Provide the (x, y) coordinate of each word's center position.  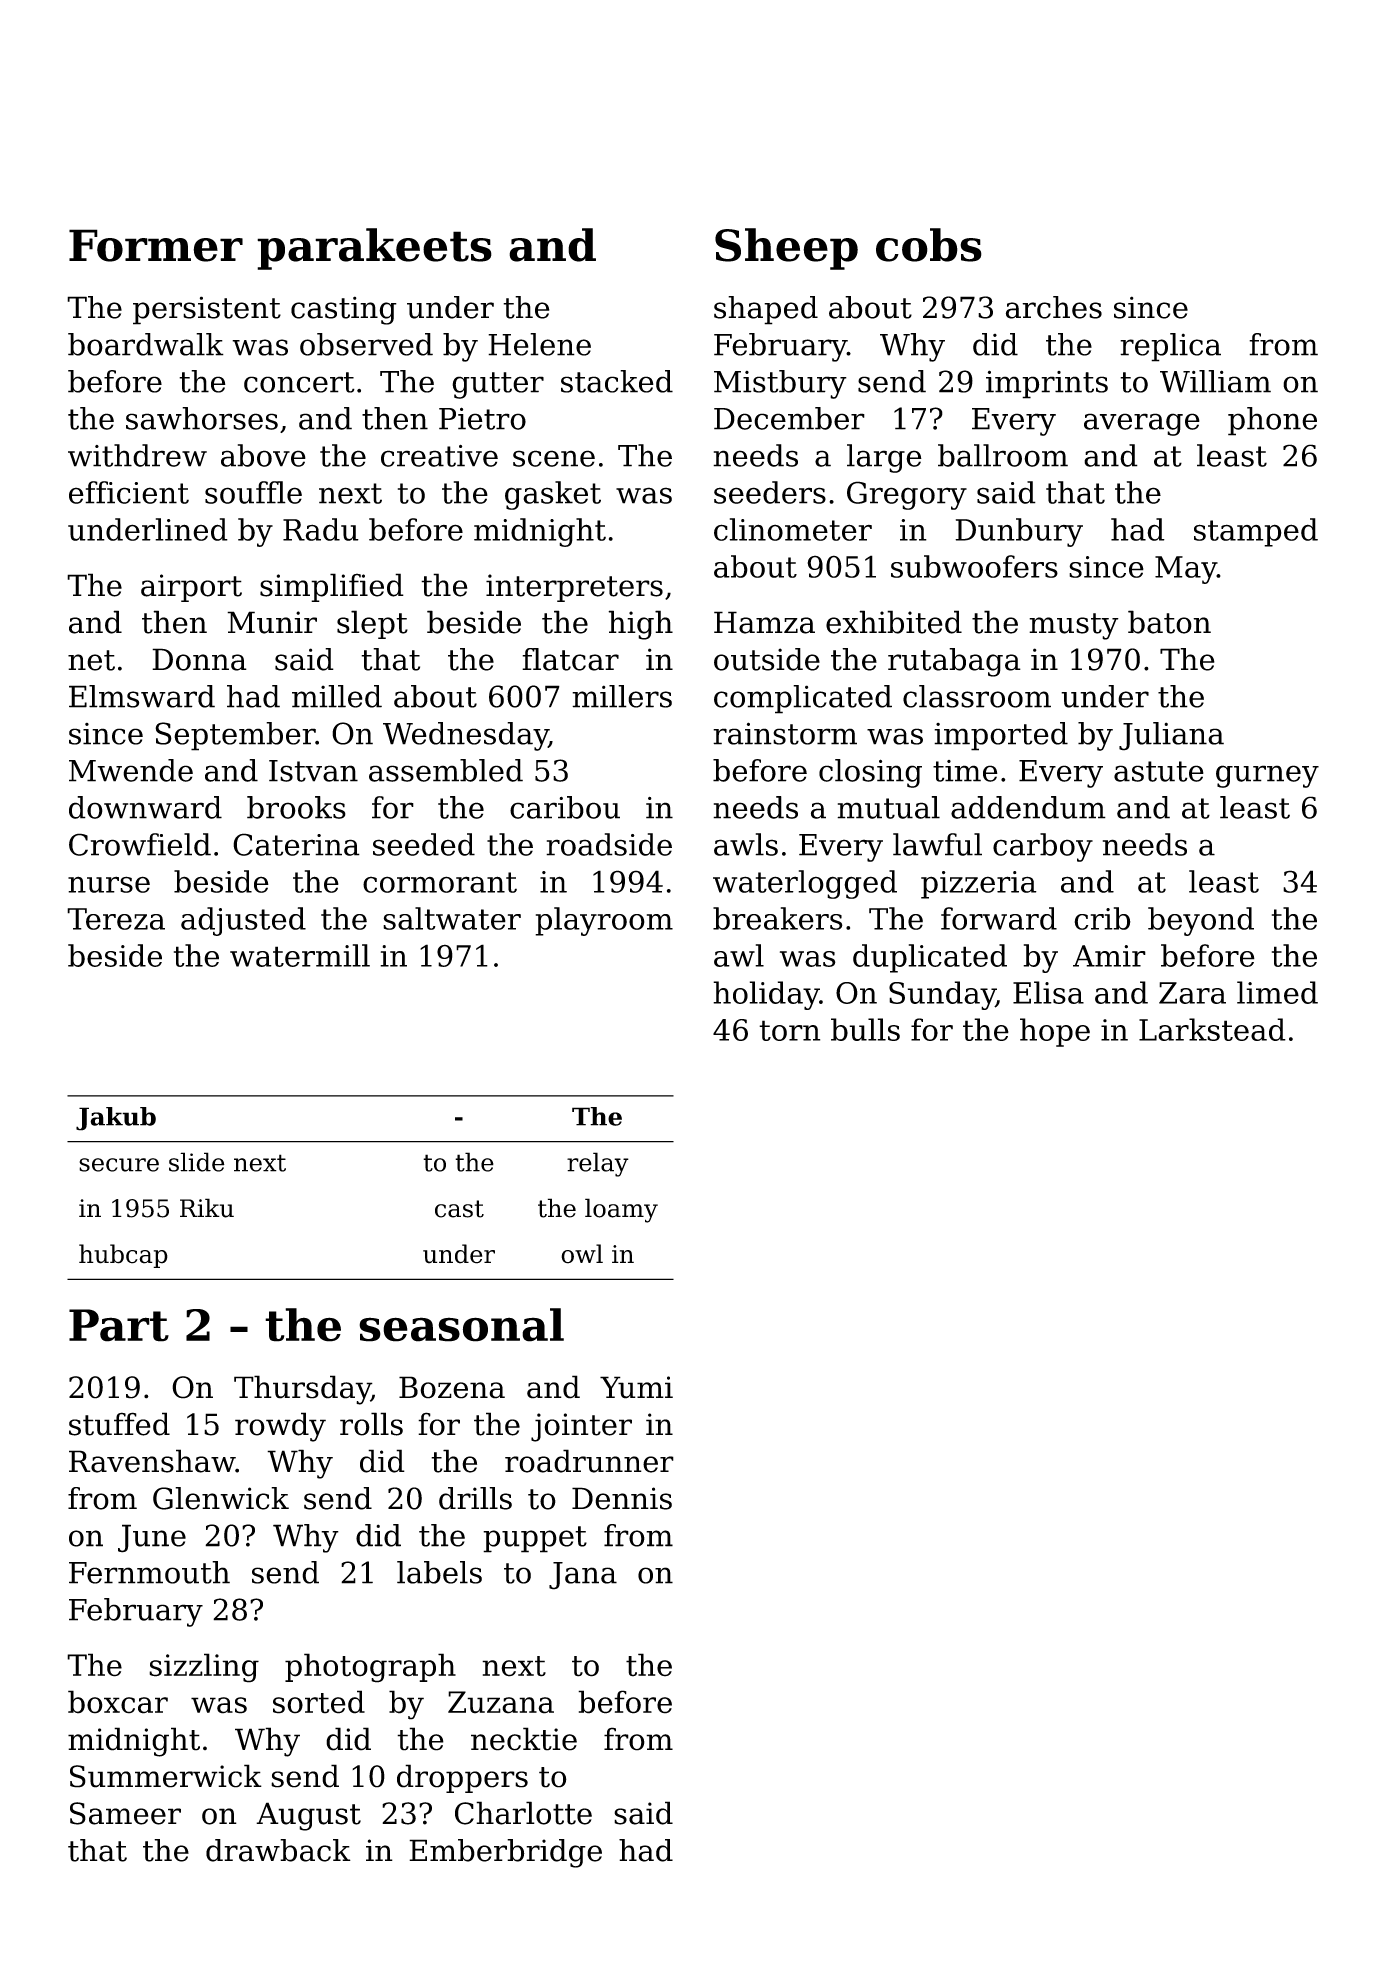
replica (1170, 347)
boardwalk (146, 344)
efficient (129, 492)
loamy (621, 1210)
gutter (498, 385)
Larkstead (1212, 1029)
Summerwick (166, 1776)
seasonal (461, 1325)
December (789, 418)
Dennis (622, 1498)
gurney (1267, 776)
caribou (565, 807)
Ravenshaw (152, 1461)
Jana (583, 1576)
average (1142, 424)
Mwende (131, 770)
